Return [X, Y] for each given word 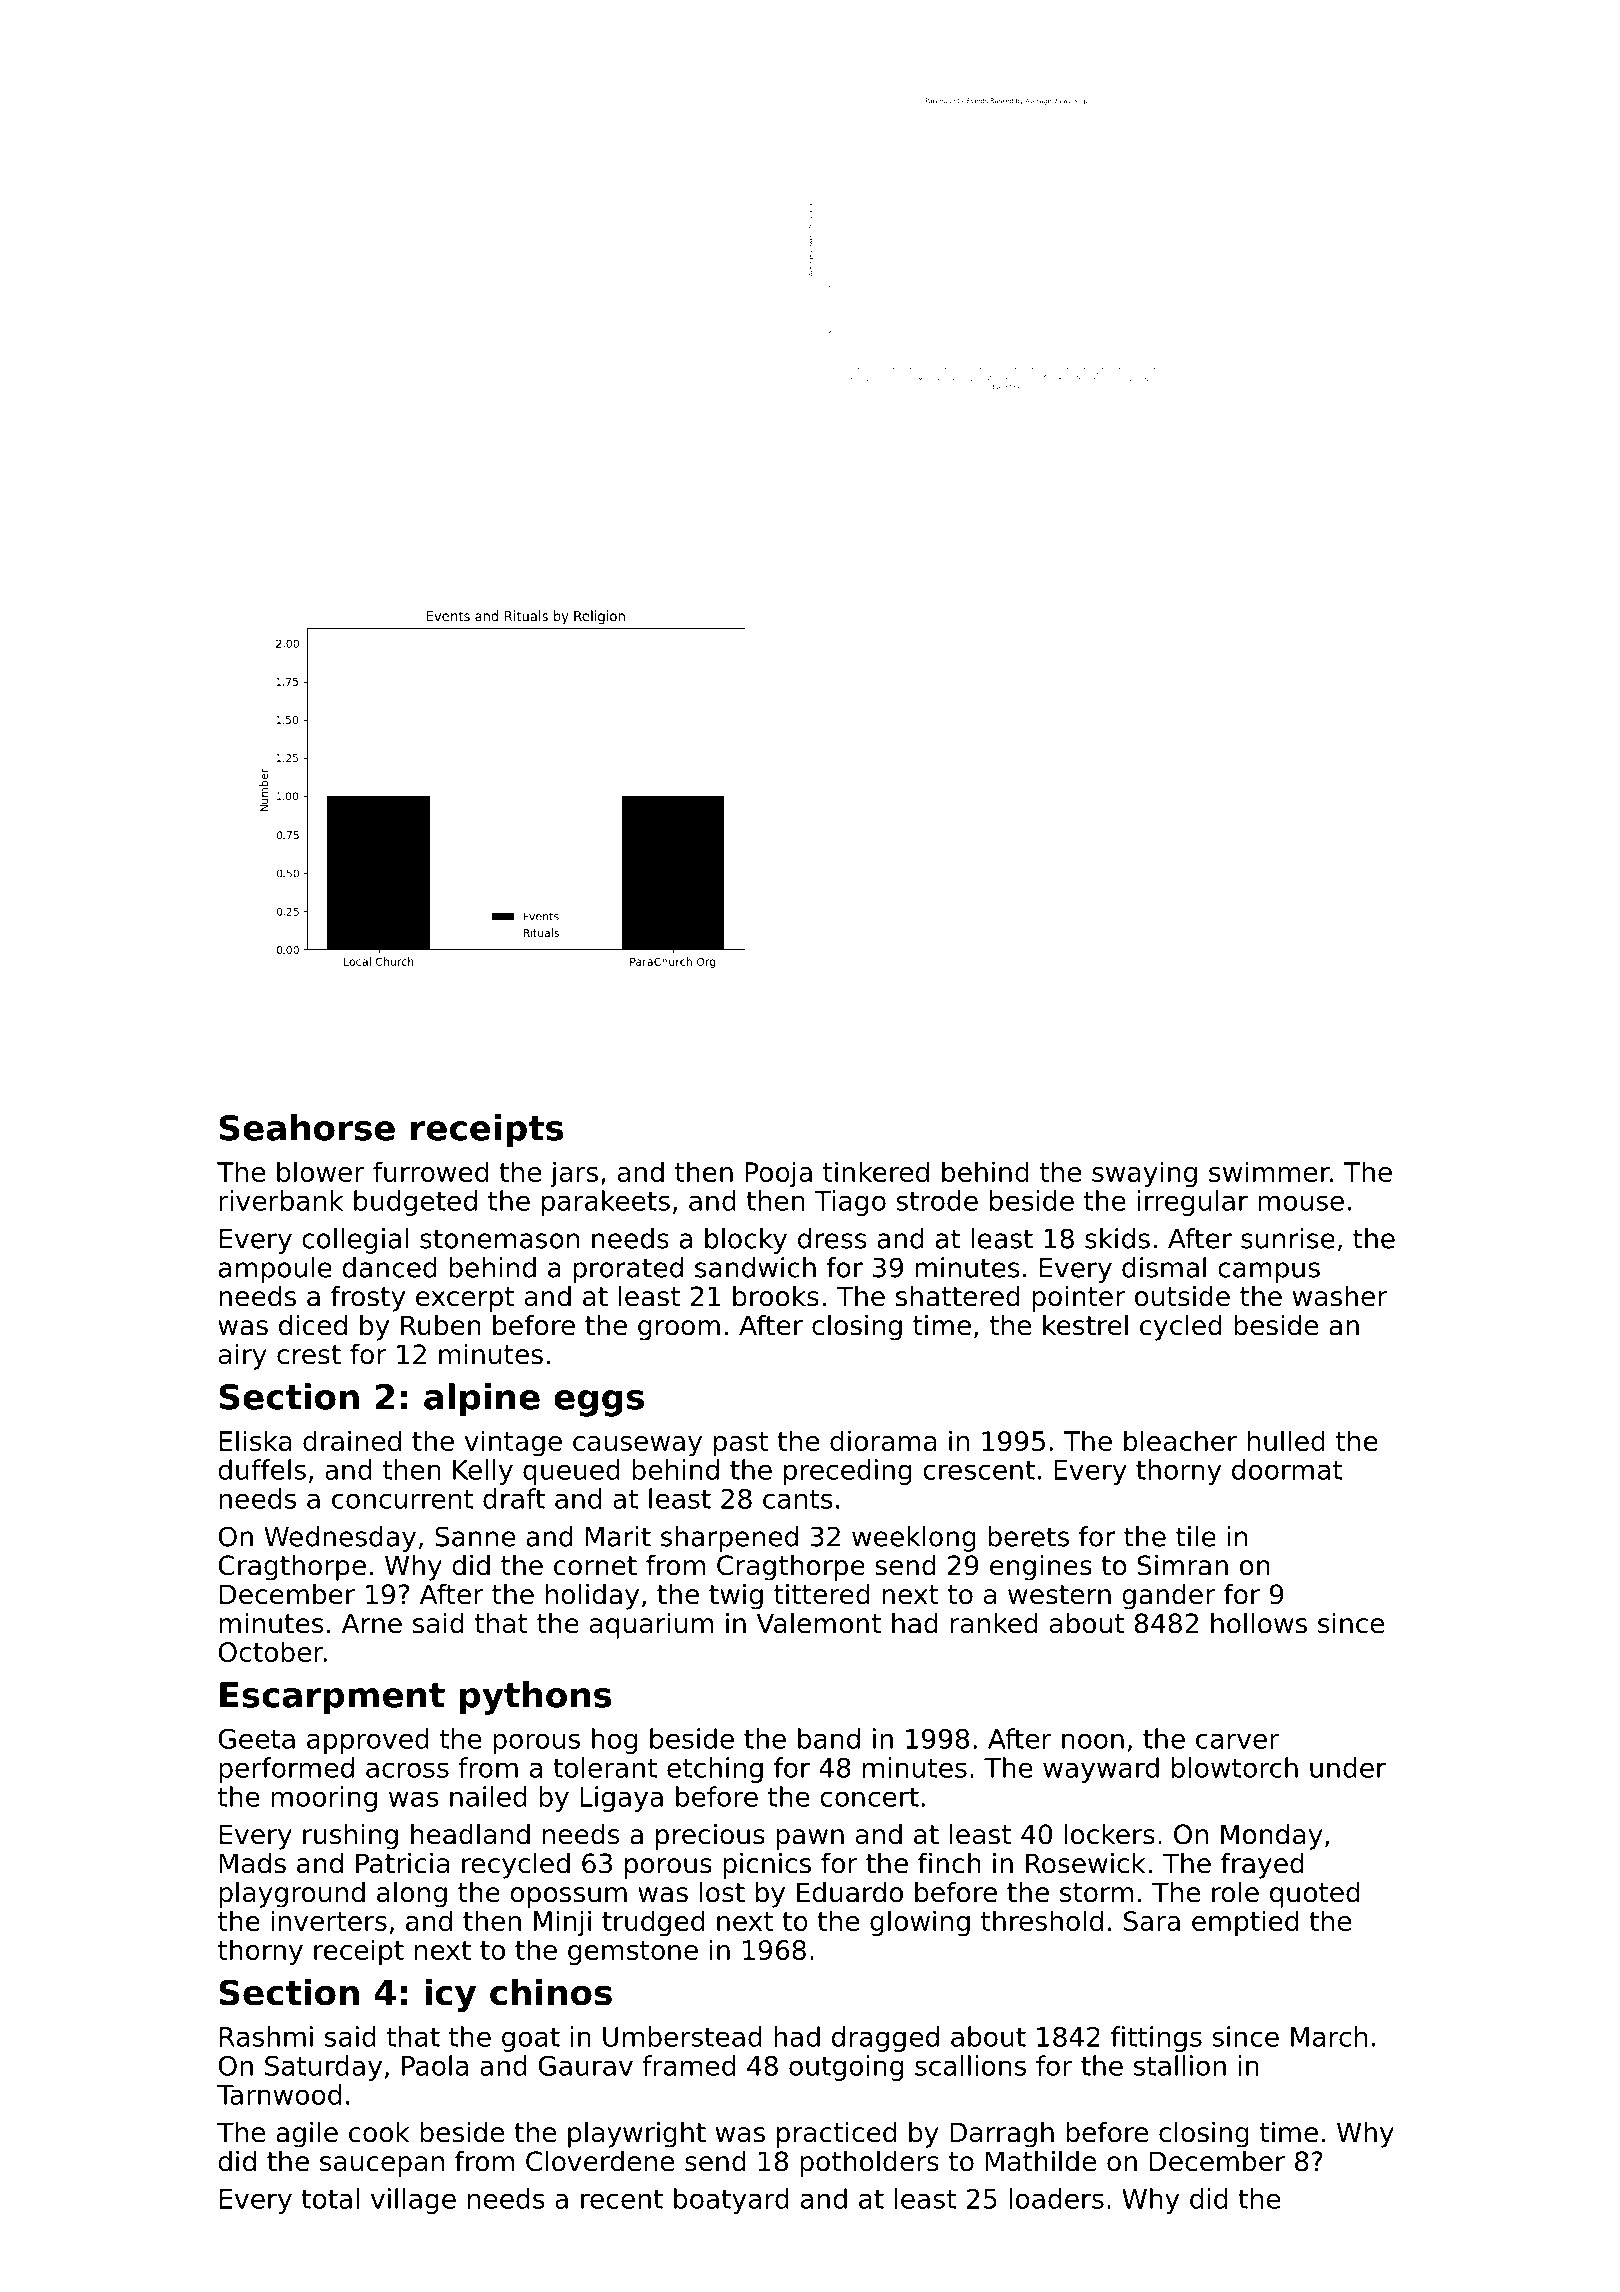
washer [1340, 1296]
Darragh [1002, 2135]
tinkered [876, 1171]
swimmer [1269, 1171]
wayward [1101, 1770]
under [1348, 1767]
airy [243, 1357]
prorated [628, 1270]
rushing [350, 1837]
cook [379, 2132]
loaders [1056, 2198]
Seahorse [307, 1127]
